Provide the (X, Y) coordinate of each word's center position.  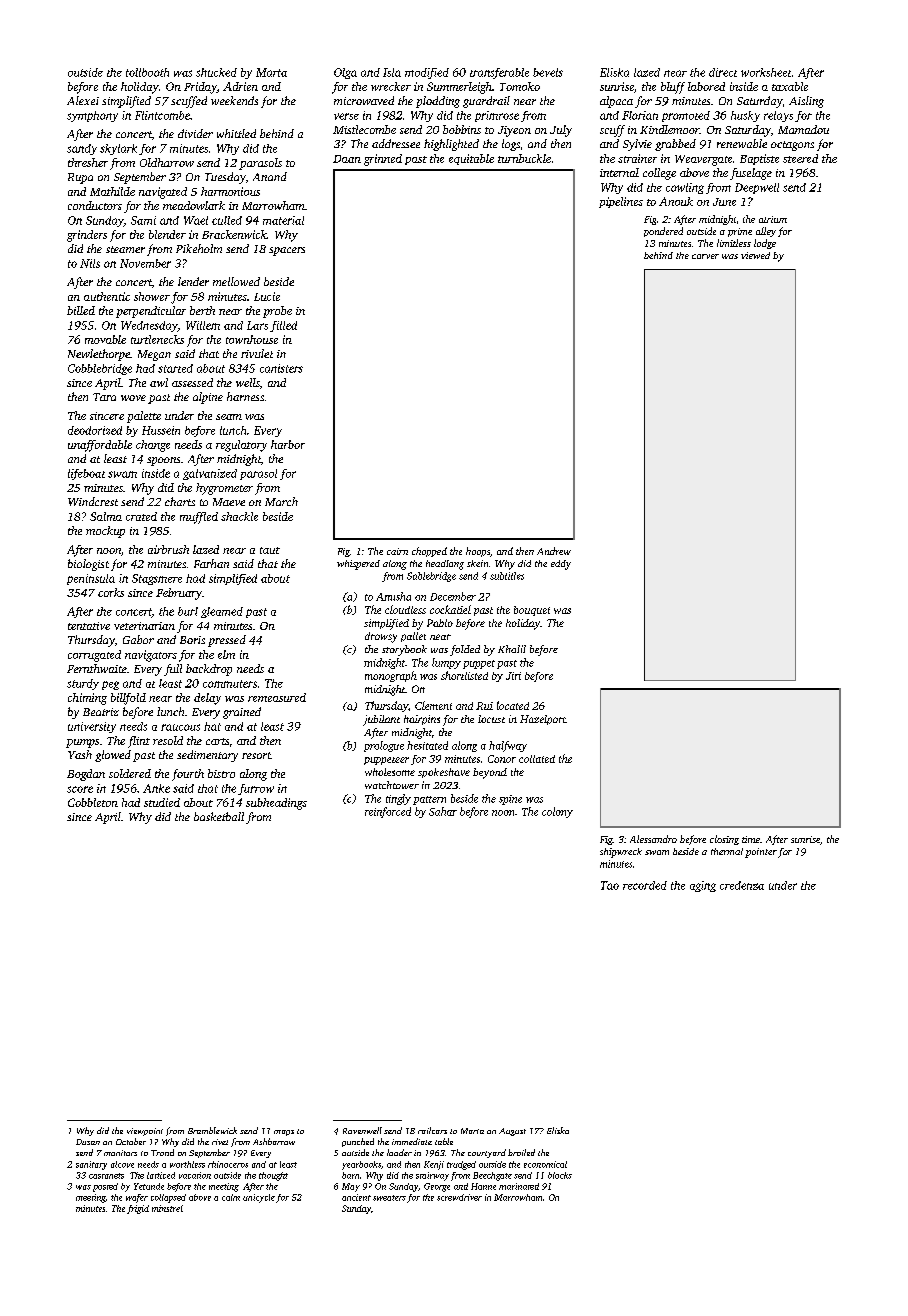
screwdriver (459, 1197)
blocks (560, 1175)
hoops (478, 552)
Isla (392, 72)
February (179, 594)
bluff (673, 88)
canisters (281, 368)
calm (231, 1197)
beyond (490, 773)
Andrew (554, 551)
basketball (219, 816)
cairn (397, 551)
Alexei (83, 100)
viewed (755, 255)
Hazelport (543, 720)
